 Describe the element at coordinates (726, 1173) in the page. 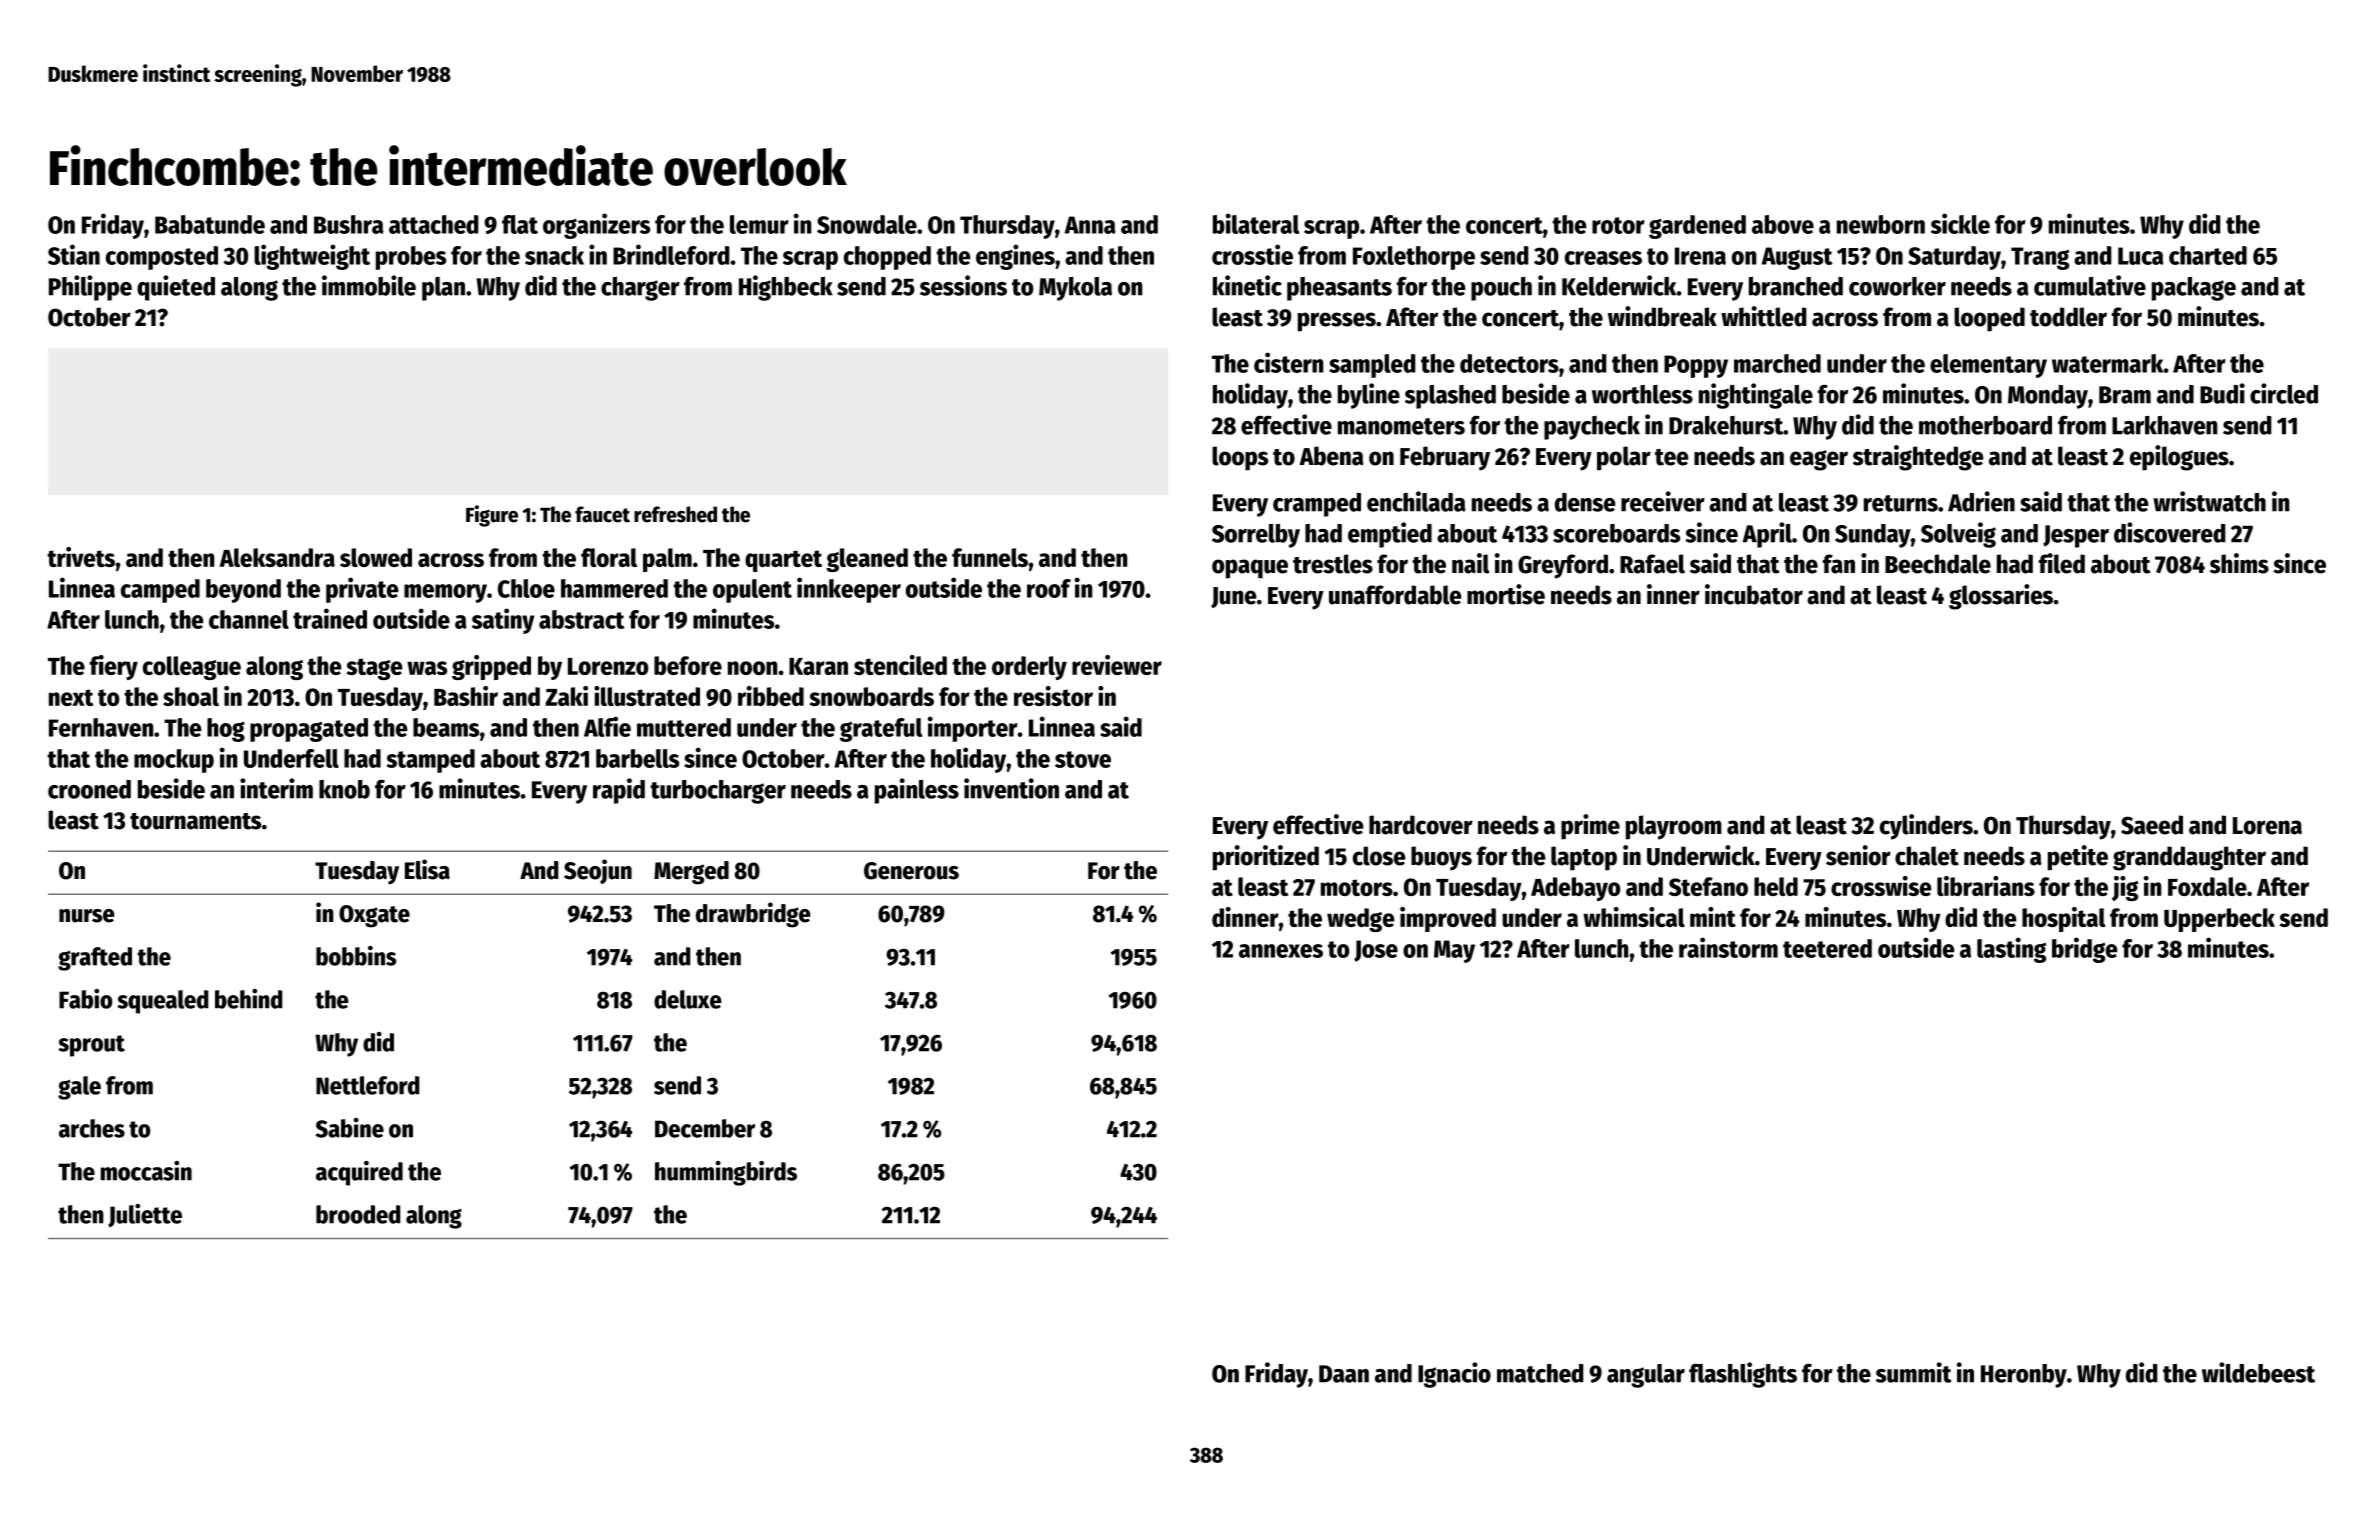

I see `hummingbirds` at that location.
